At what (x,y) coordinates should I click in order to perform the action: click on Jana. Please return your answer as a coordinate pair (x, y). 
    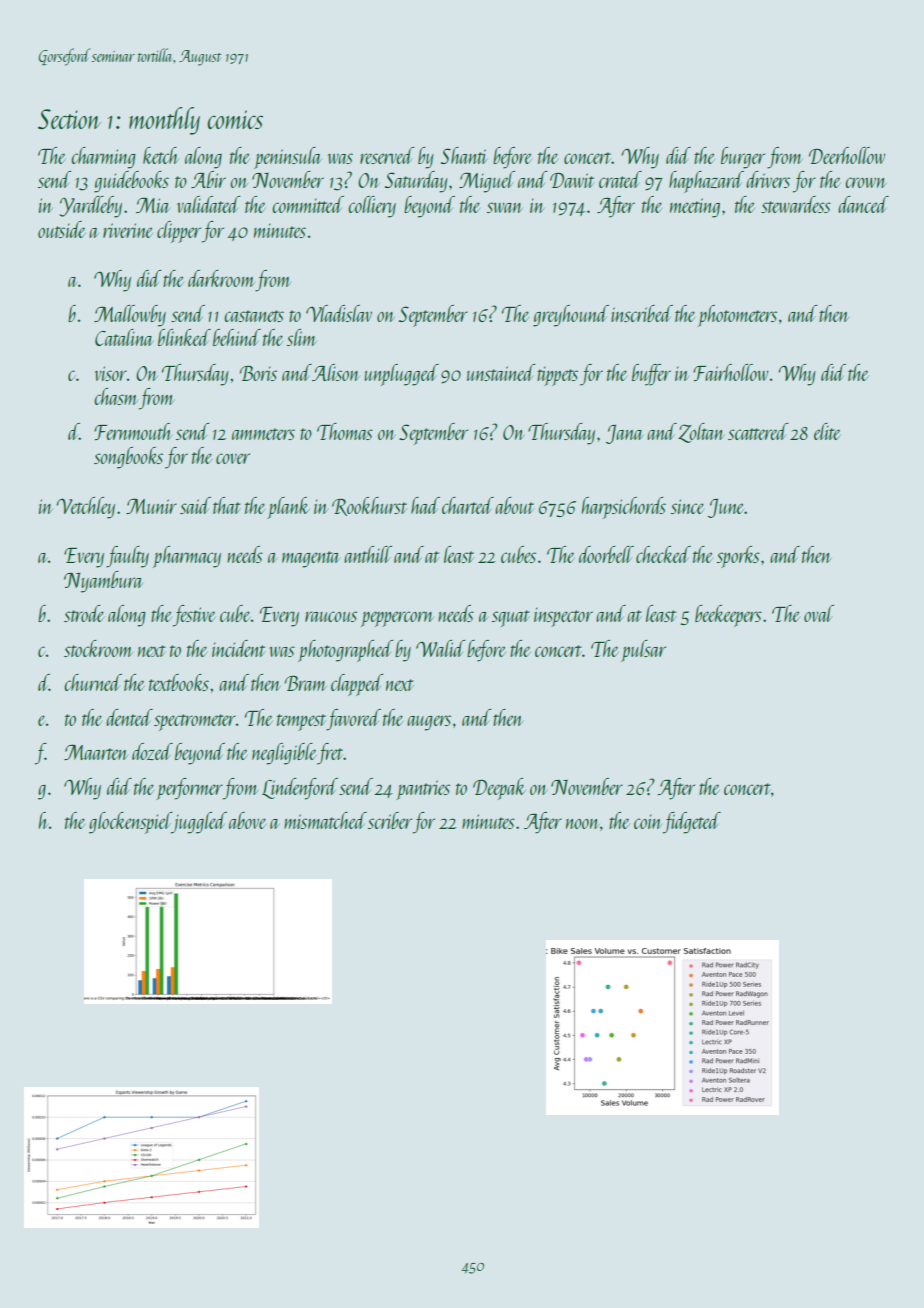
    Looking at the image, I should click on (624, 434).
